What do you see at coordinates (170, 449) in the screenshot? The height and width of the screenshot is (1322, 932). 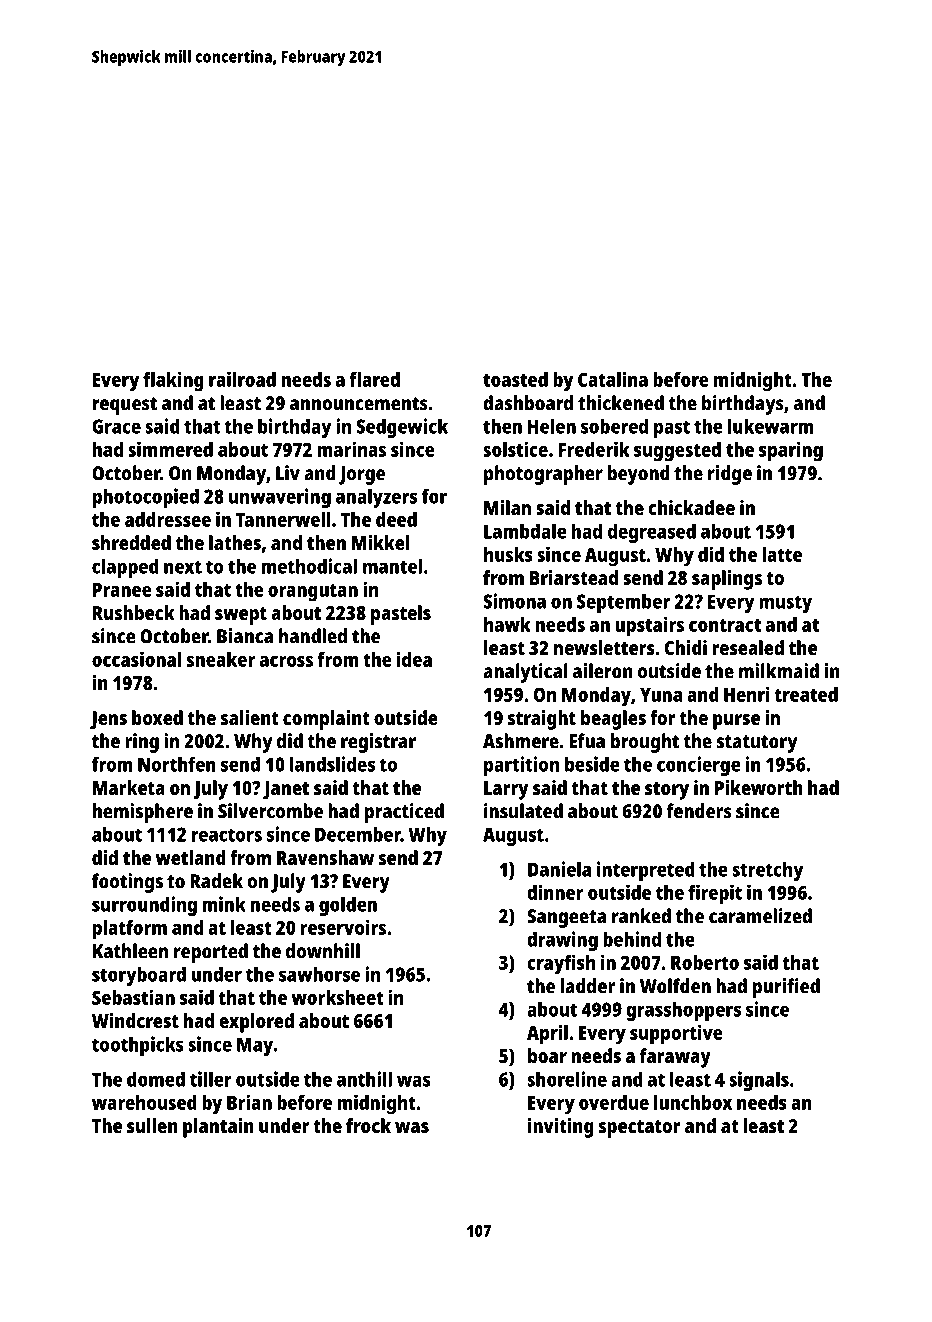 I see `simmered` at bounding box center [170, 449].
